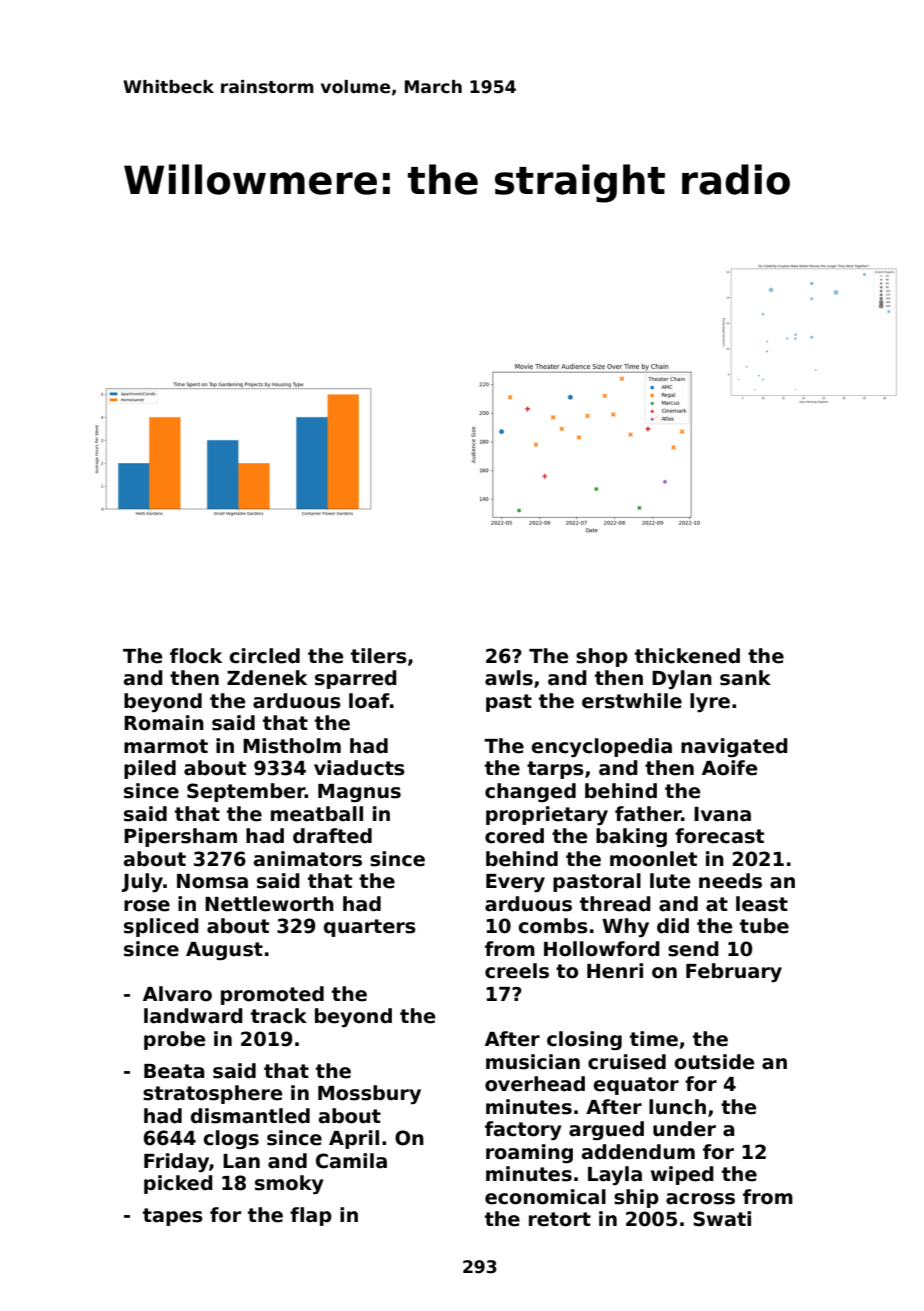 The image size is (924, 1311). What do you see at coordinates (173, 1217) in the screenshot?
I see `tapes` at bounding box center [173, 1217].
